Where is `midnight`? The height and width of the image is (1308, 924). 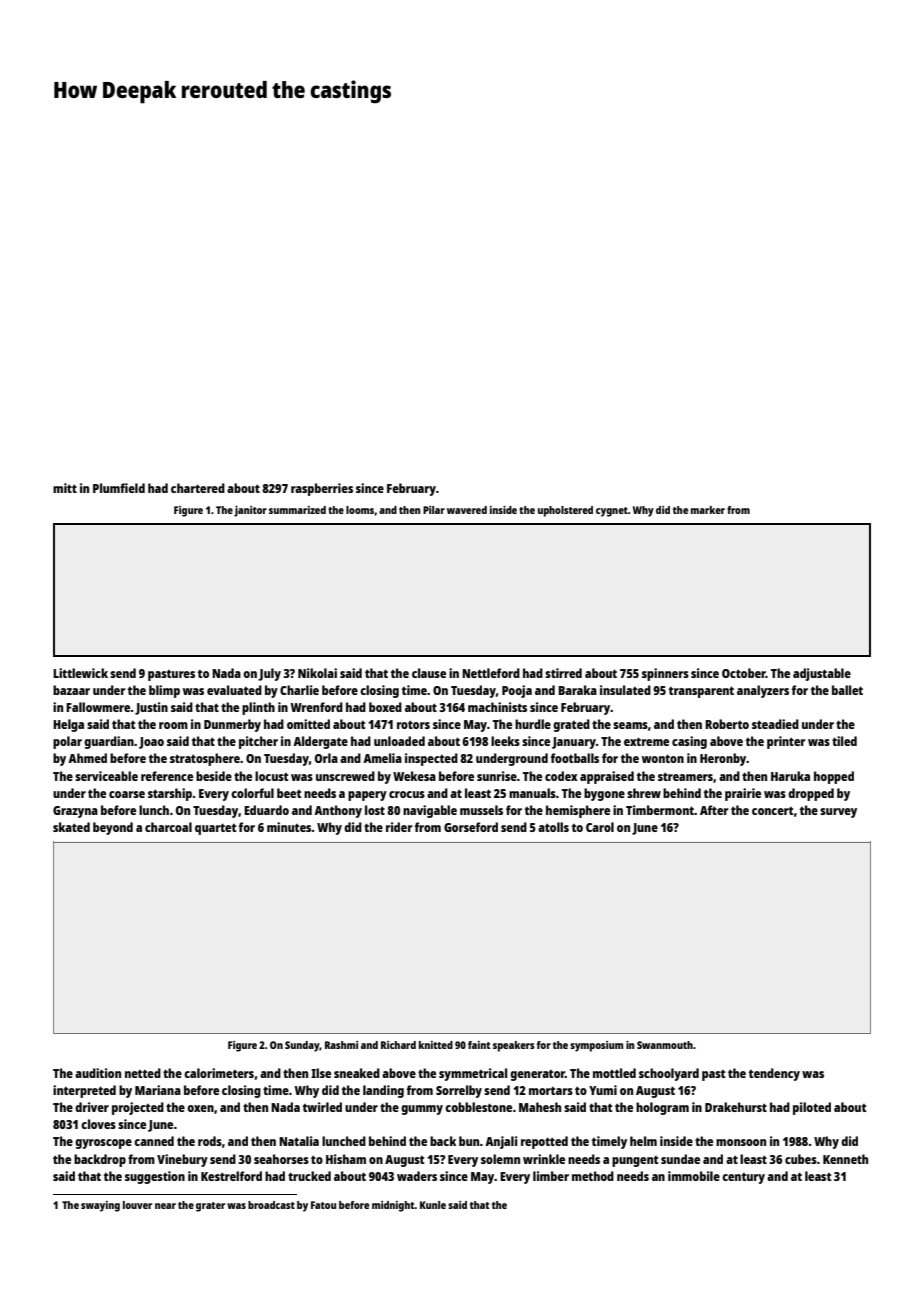 midnight is located at coordinates (393, 1206).
